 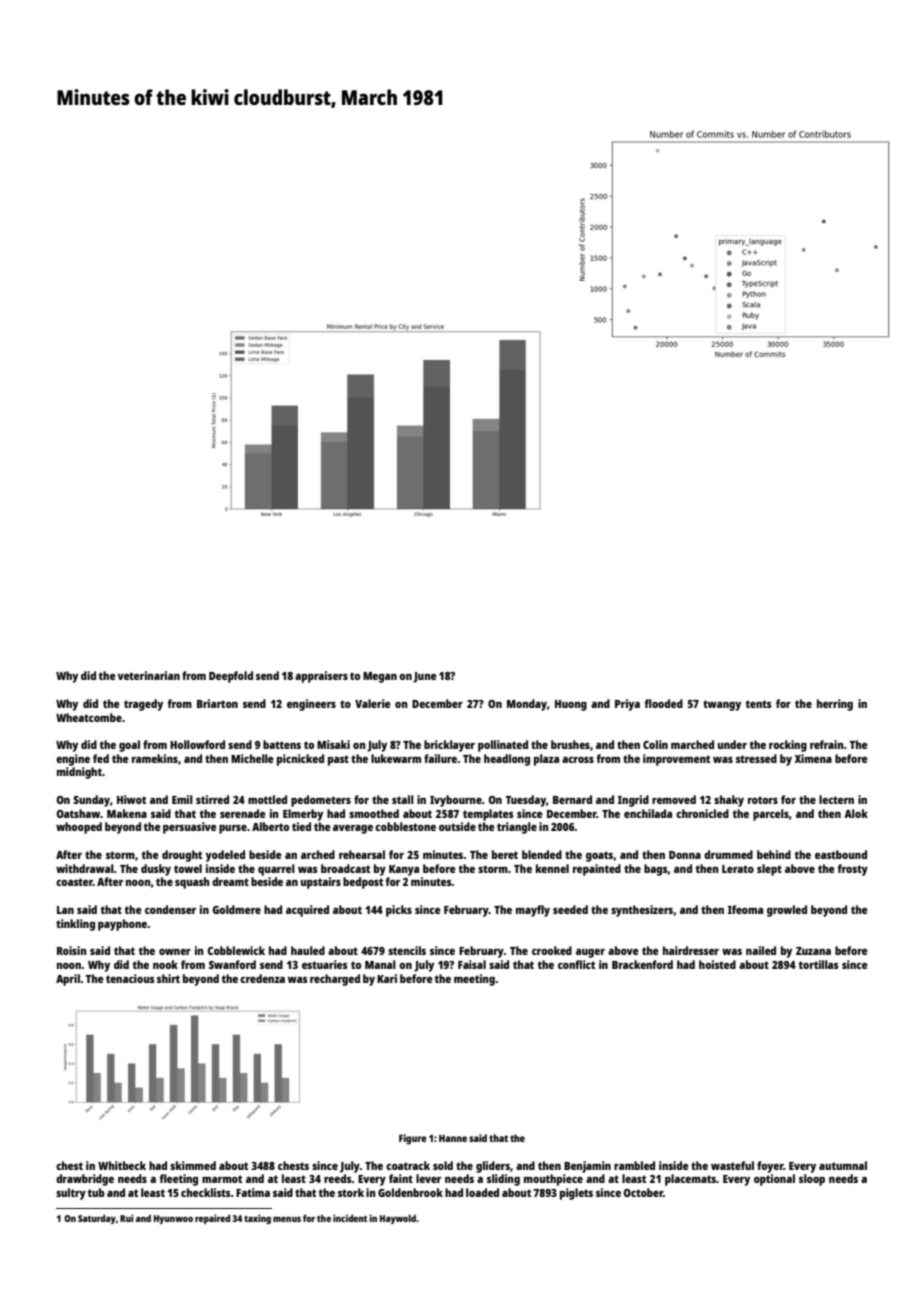 I want to click on taxing, so click(x=257, y=1219).
